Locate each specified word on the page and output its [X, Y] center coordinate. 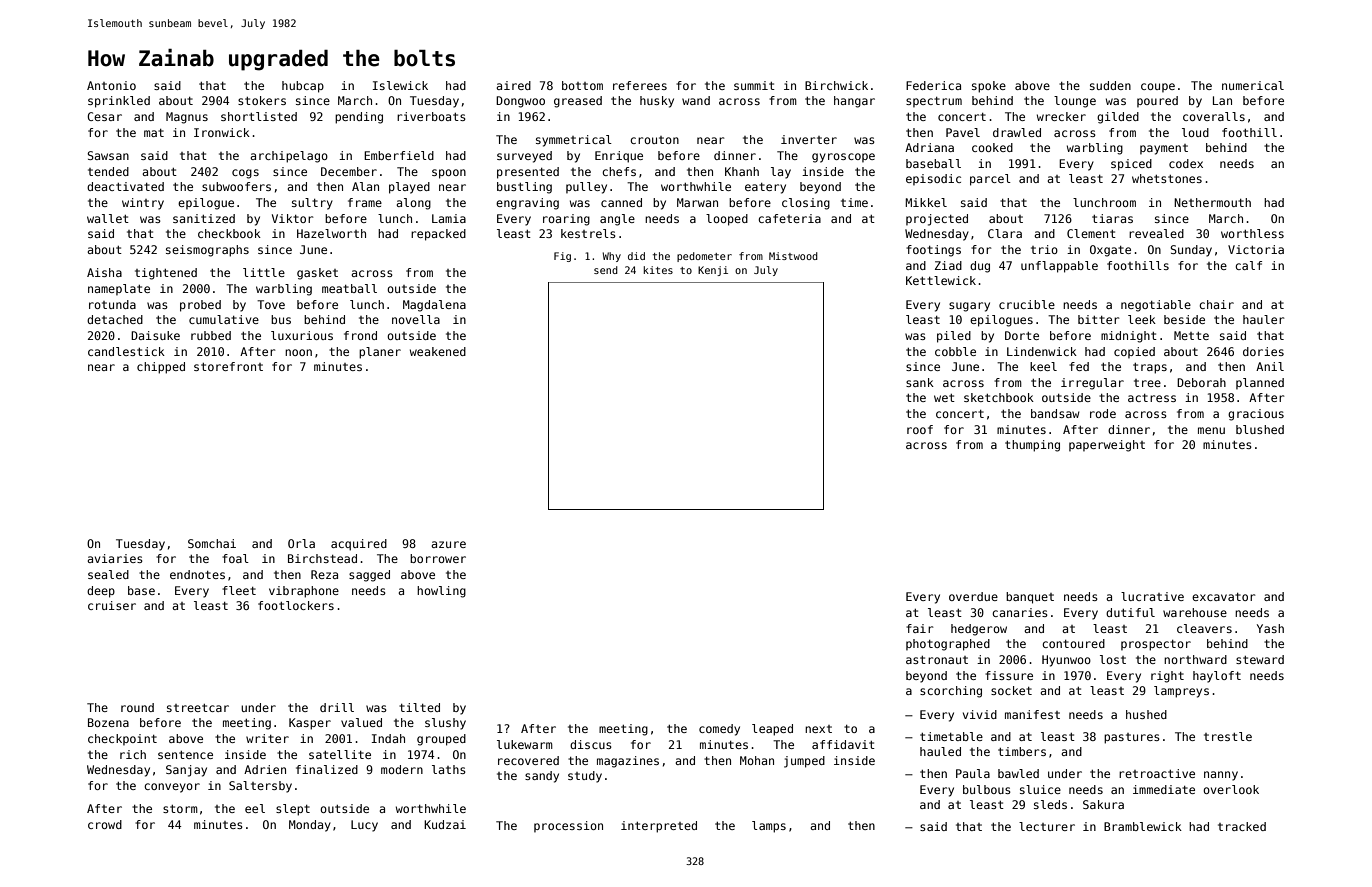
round [137, 707]
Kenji [713, 271]
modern [402, 769]
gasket [317, 274]
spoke [989, 87]
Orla [301, 543]
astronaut [937, 660]
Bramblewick [1143, 826]
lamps [769, 827]
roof [920, 429]
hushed [1146, 714]
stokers [262, 100]
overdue [973, 596]
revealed [1156, 233]
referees [640, 85]
